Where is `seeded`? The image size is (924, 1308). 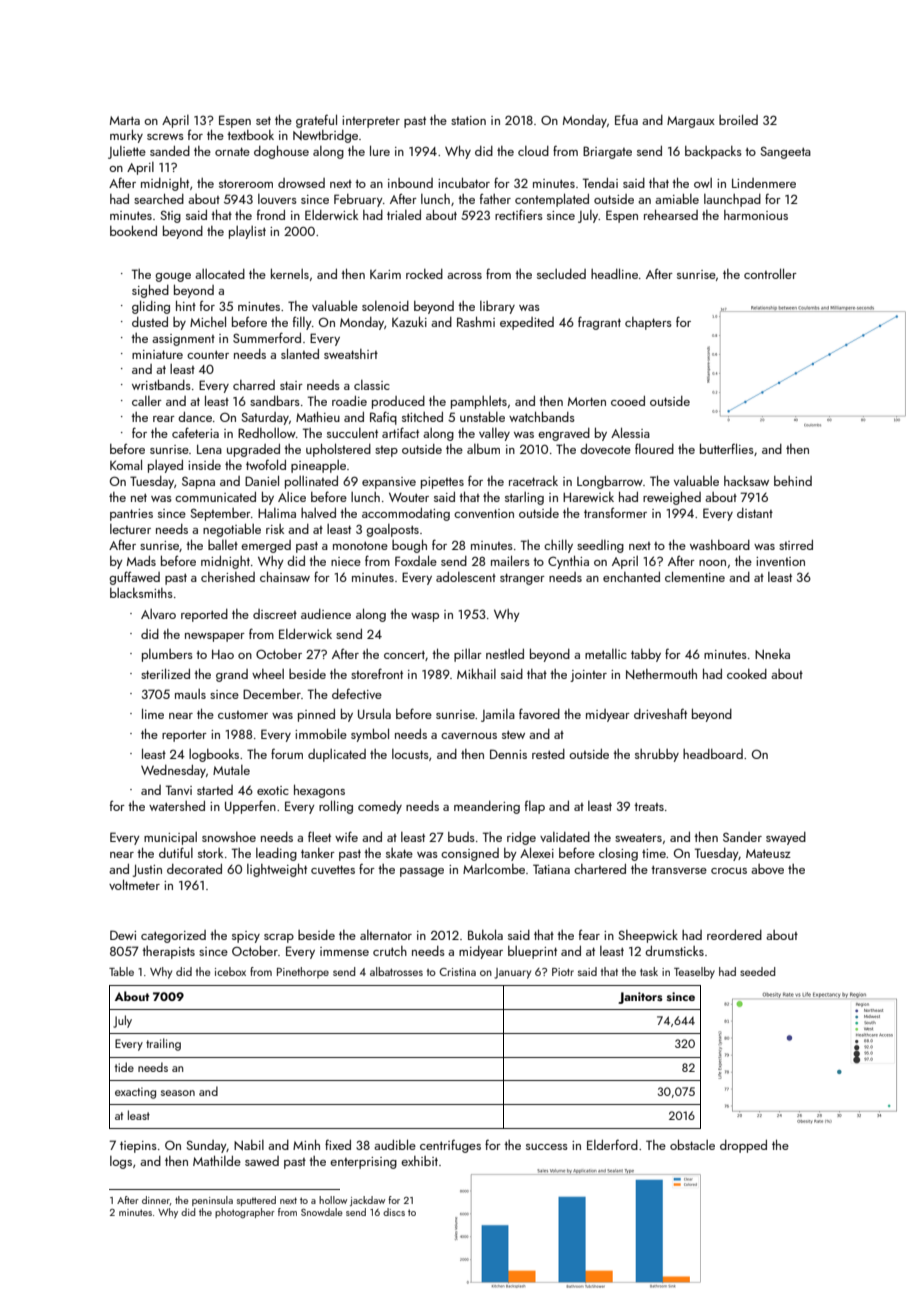
seeded is located at coordinates (757, 971).
